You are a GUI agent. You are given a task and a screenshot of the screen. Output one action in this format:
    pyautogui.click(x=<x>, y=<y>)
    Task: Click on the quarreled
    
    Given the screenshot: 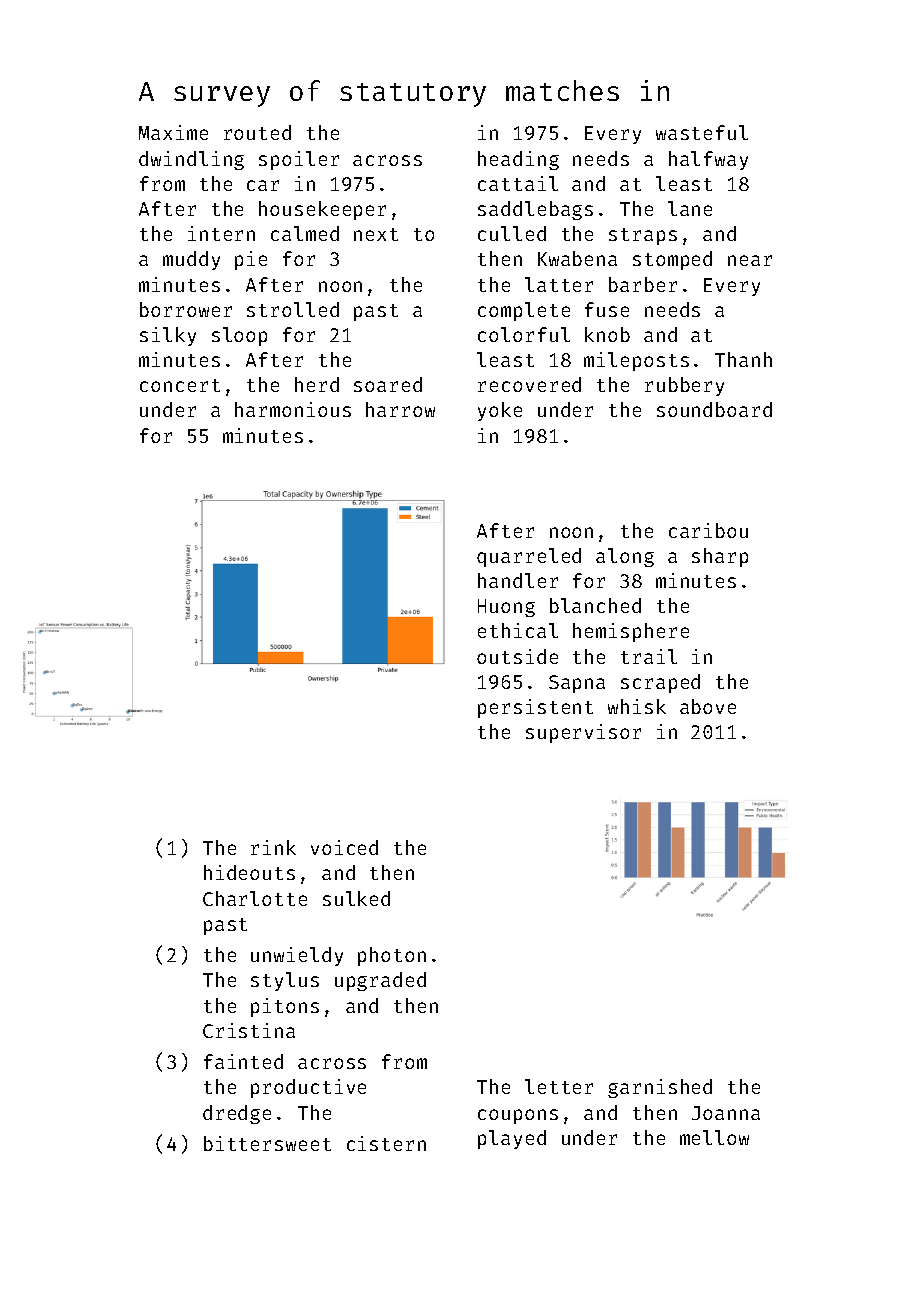 What is the action you would take?
    pyautogui.click(x=529, y=557)
